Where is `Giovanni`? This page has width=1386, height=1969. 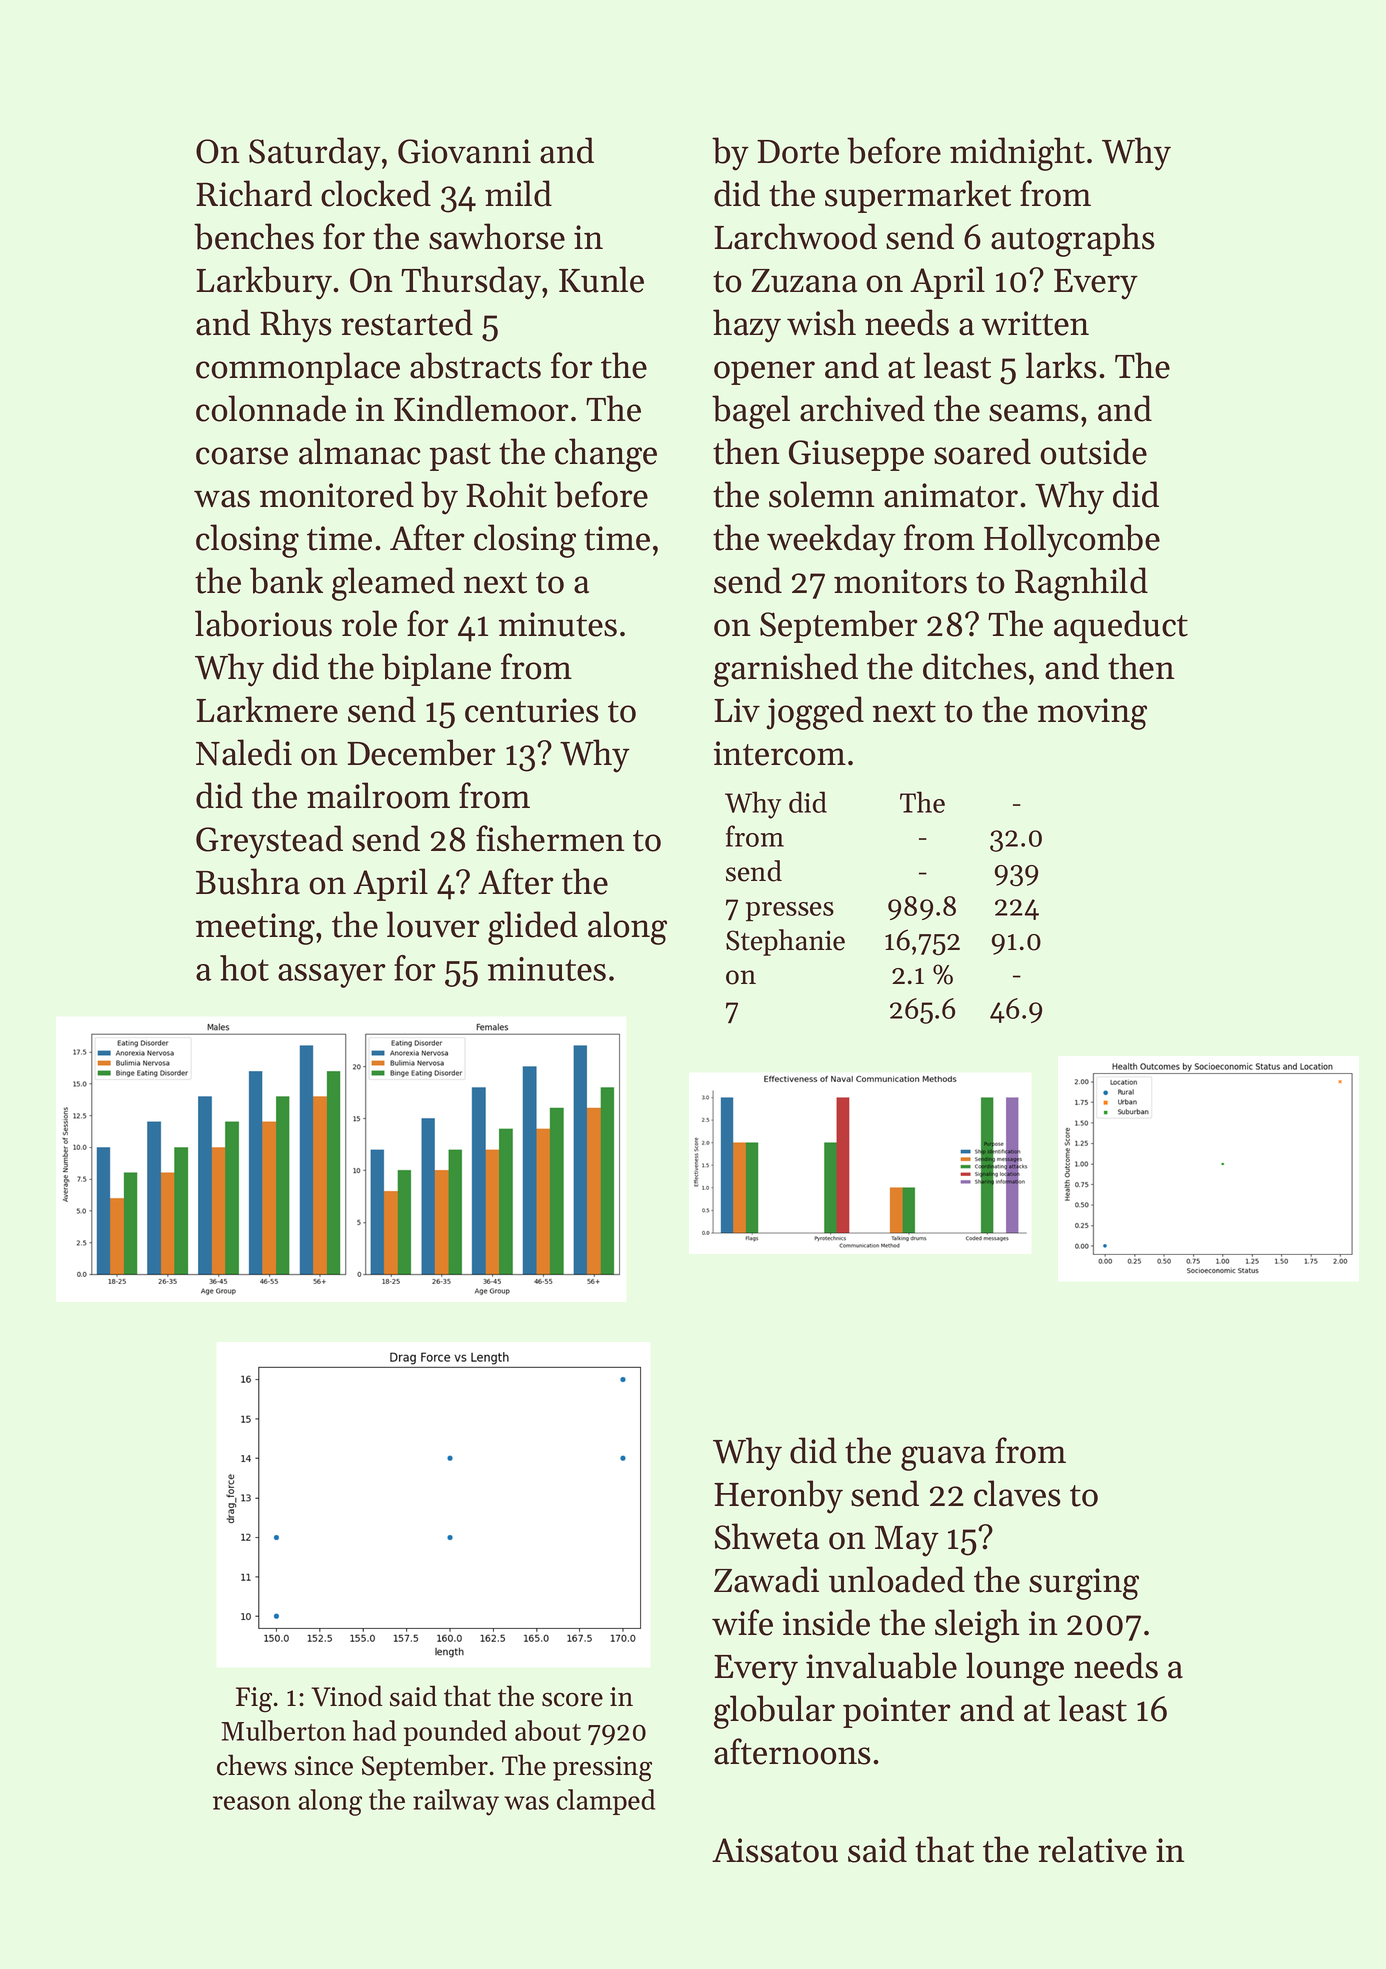
Giovanni is located at coordinates (464, 151).
